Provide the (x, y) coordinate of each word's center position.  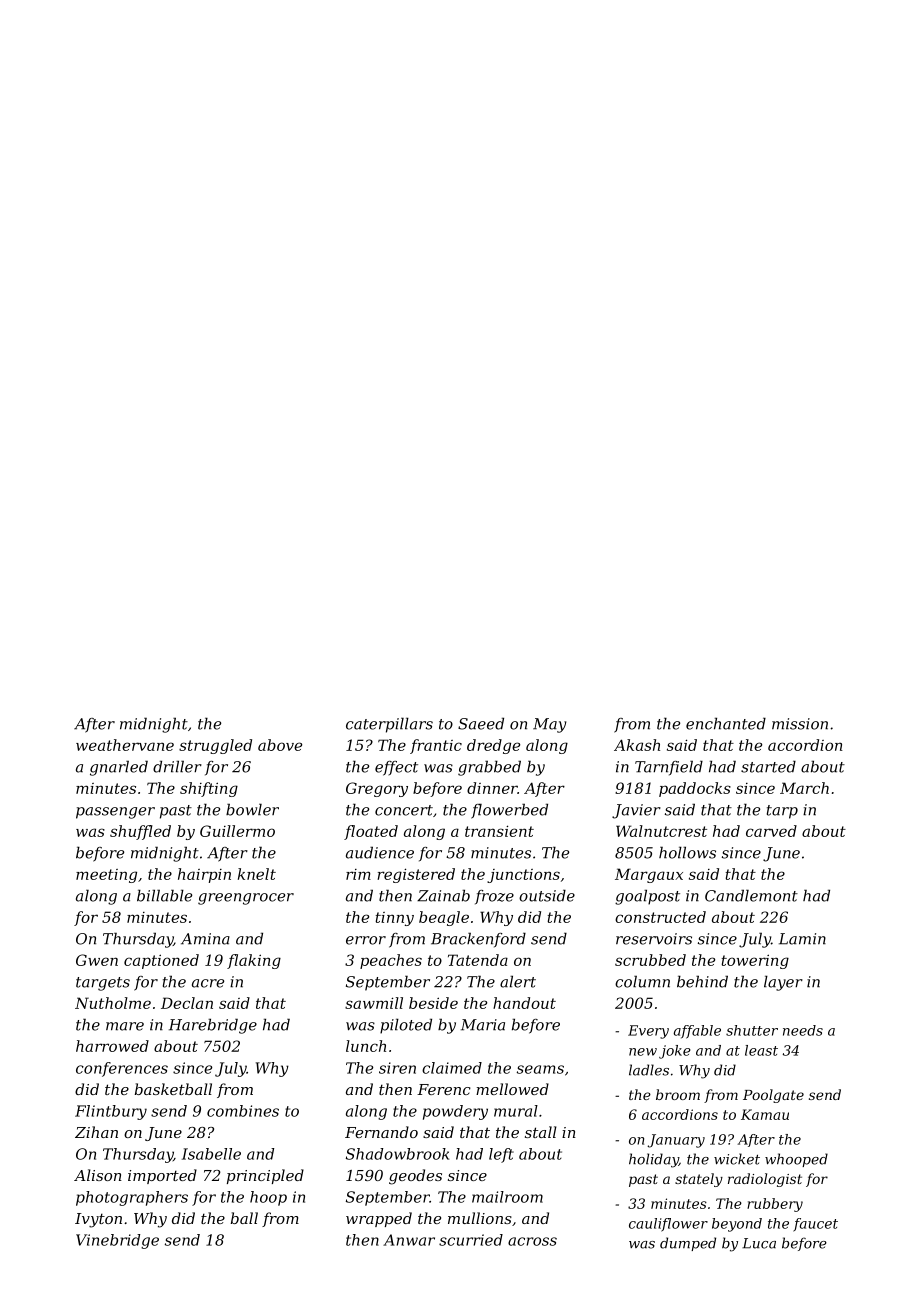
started (768, 766)
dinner (492, 788)
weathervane (125, 745)
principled (265, 1176)
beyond (737, 1225)
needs (803, 1030)
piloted (406, 1026)
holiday (654, 1160)
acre (208, 983)
